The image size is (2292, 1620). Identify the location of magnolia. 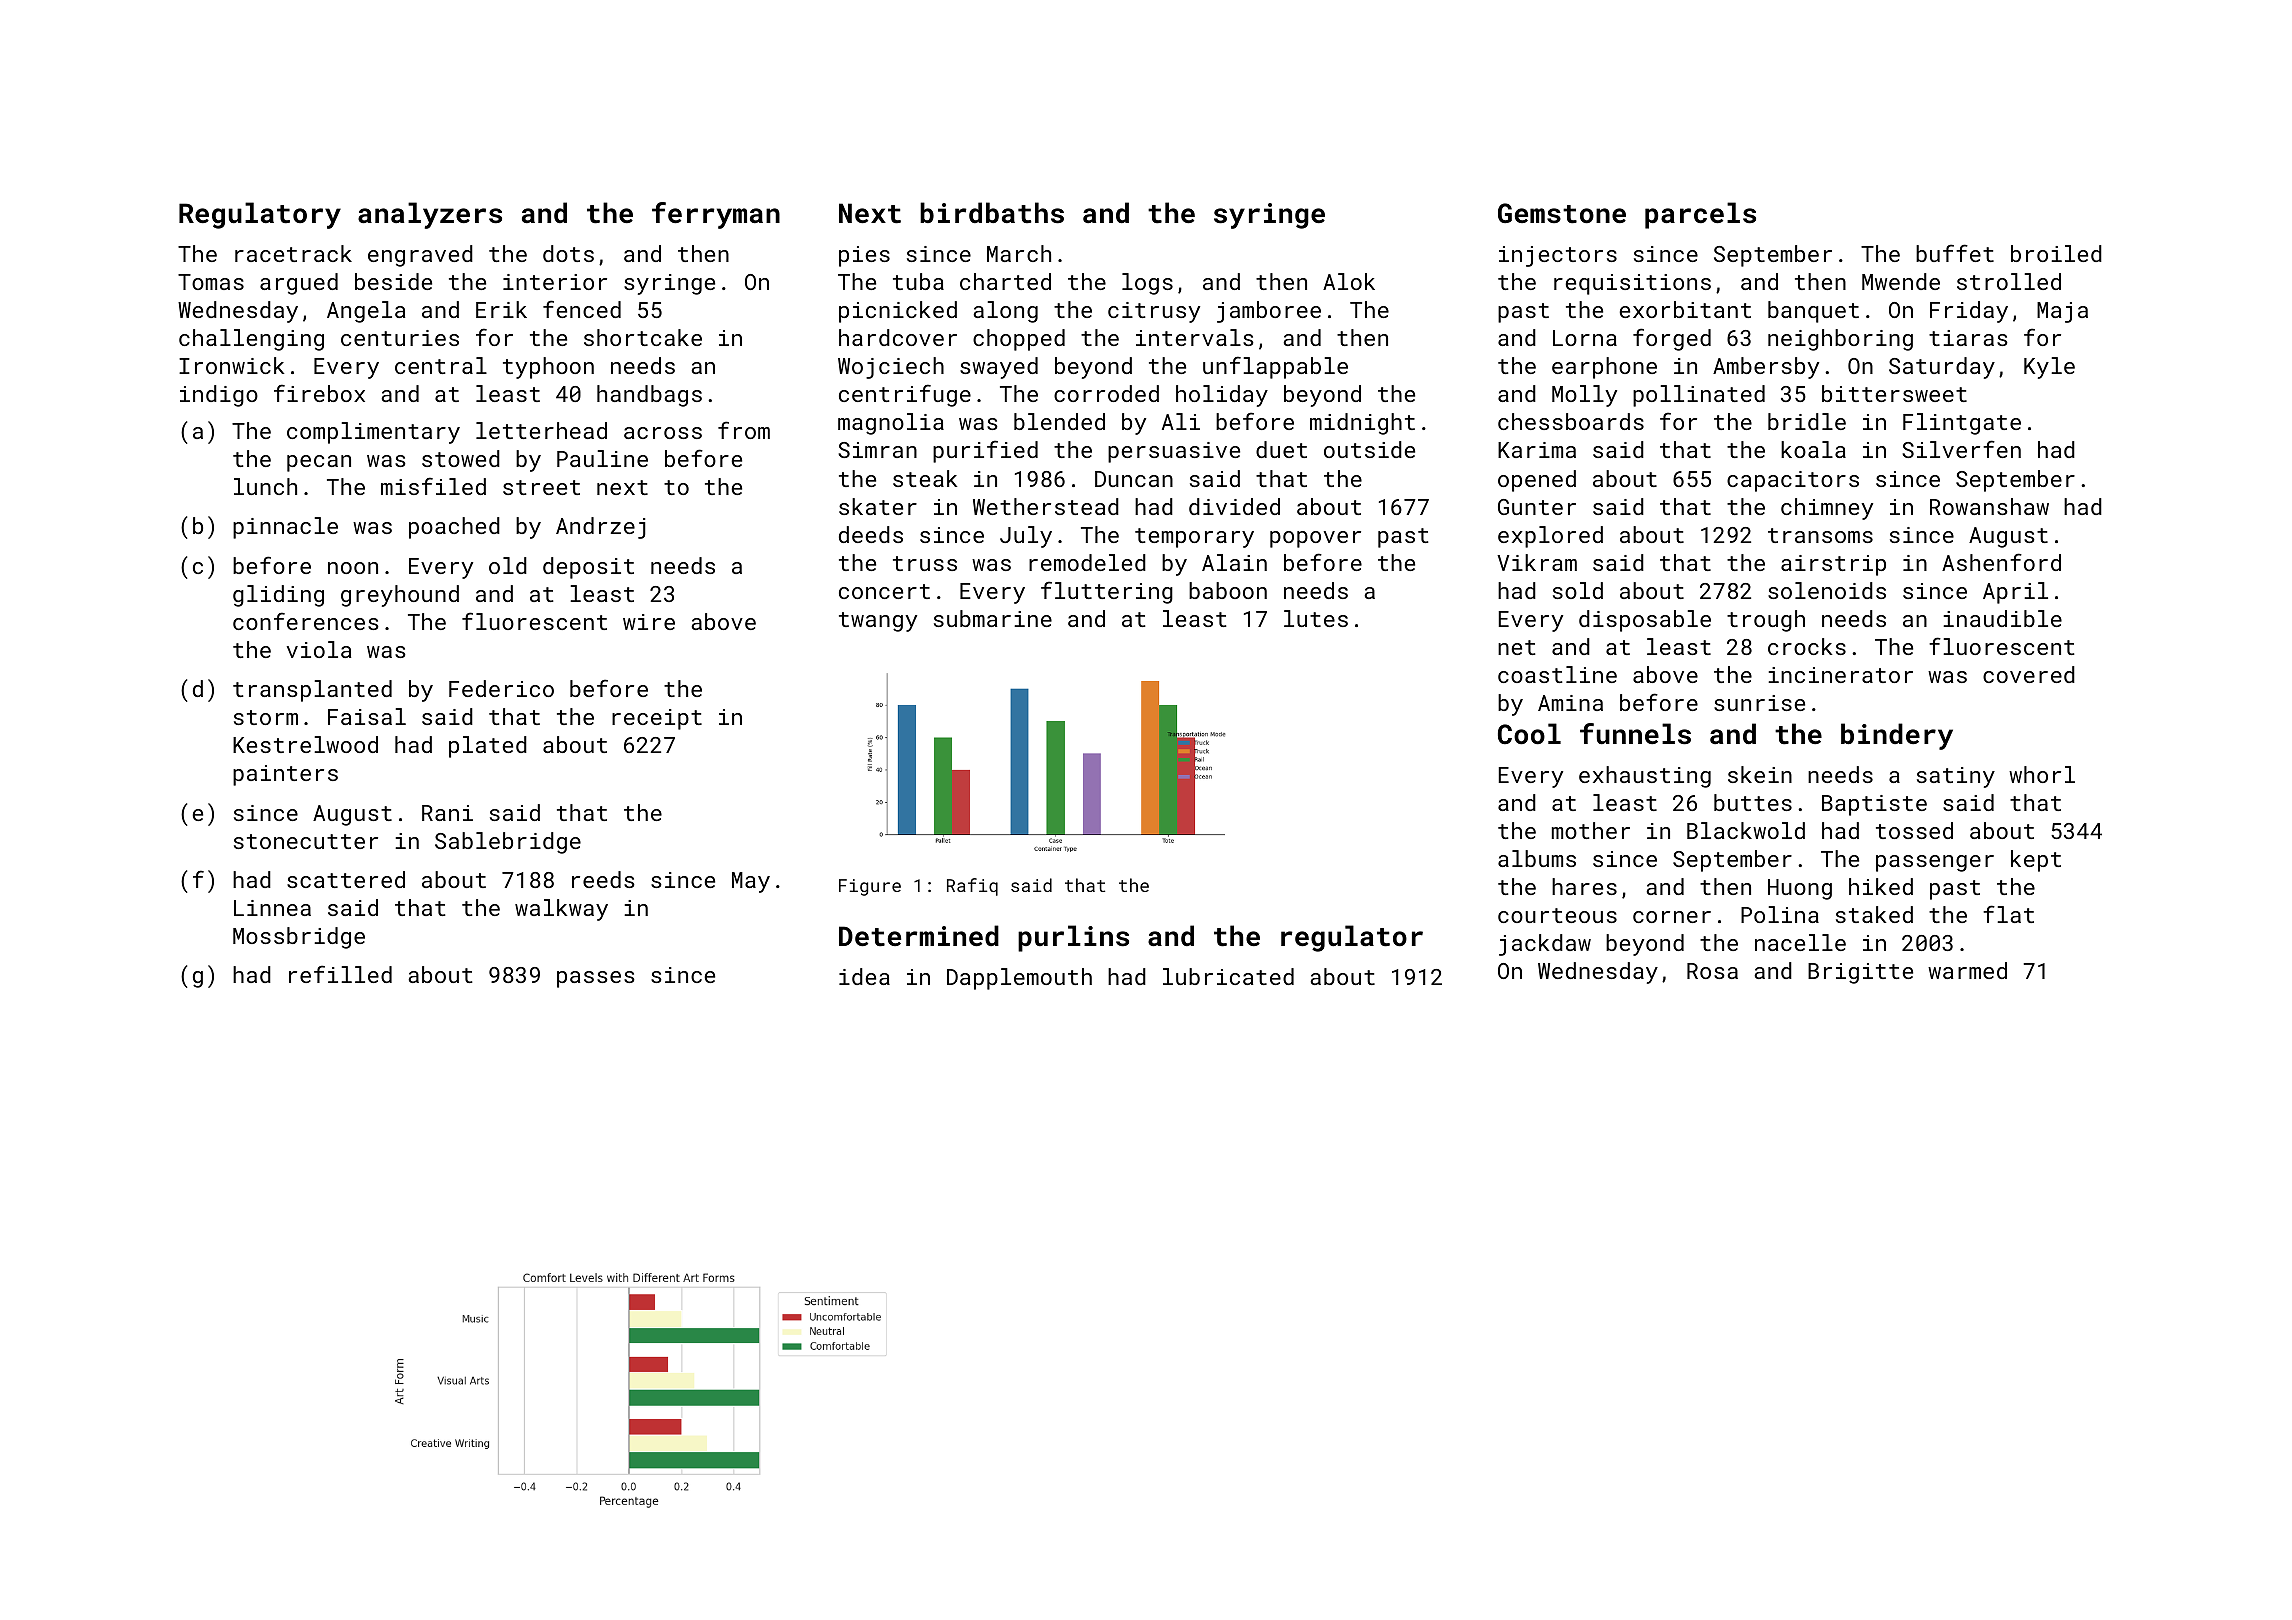
(891, 424).
